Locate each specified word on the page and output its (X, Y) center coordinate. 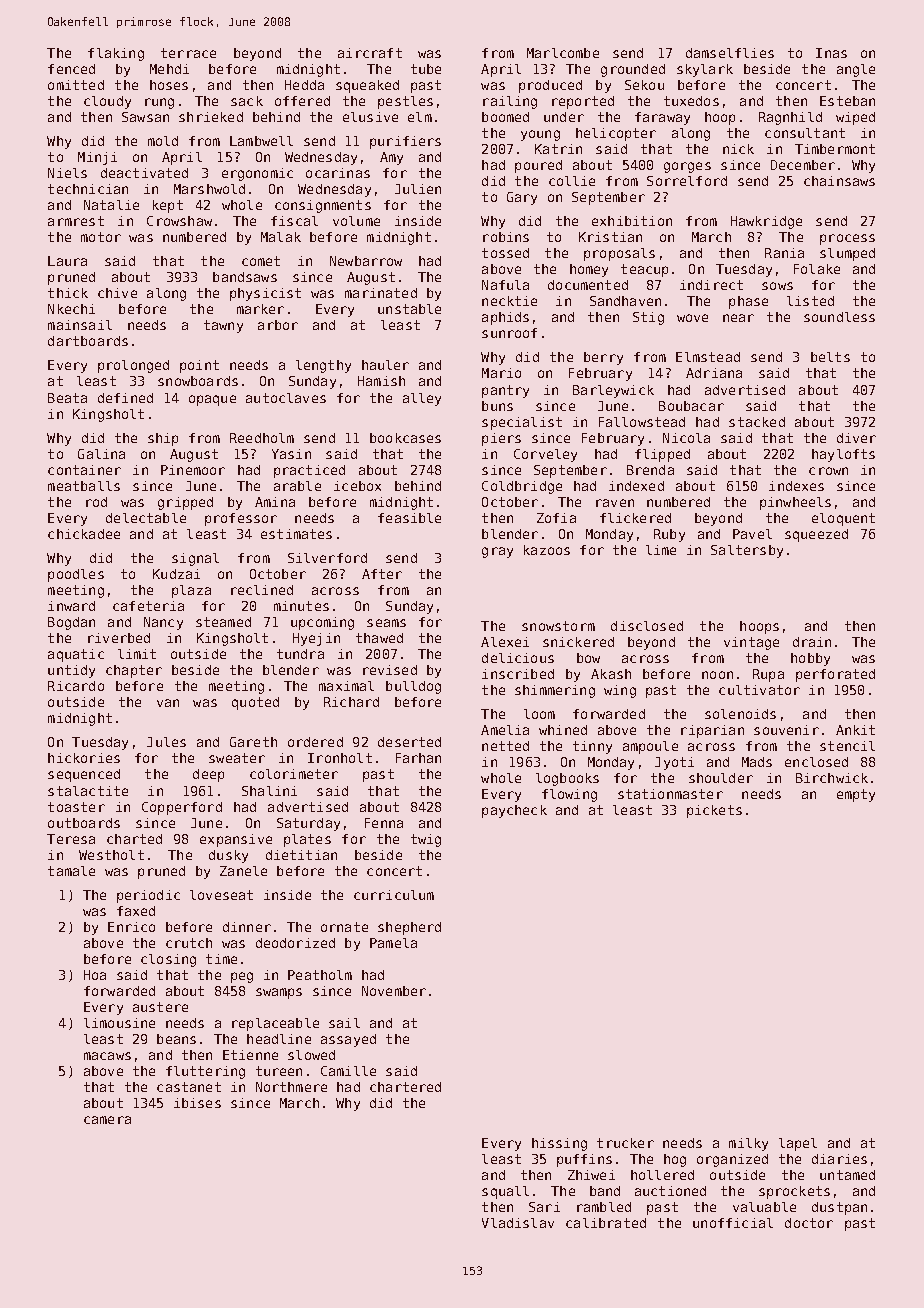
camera (107, 1120)
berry (603, 358)
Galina (101, 454)
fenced (71, 69)
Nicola (686, 438)
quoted (255, 703)
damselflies (730, 53)
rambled (604, 1207)
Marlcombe (563, 53)
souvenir (786, 730)
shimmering (555, 691)
